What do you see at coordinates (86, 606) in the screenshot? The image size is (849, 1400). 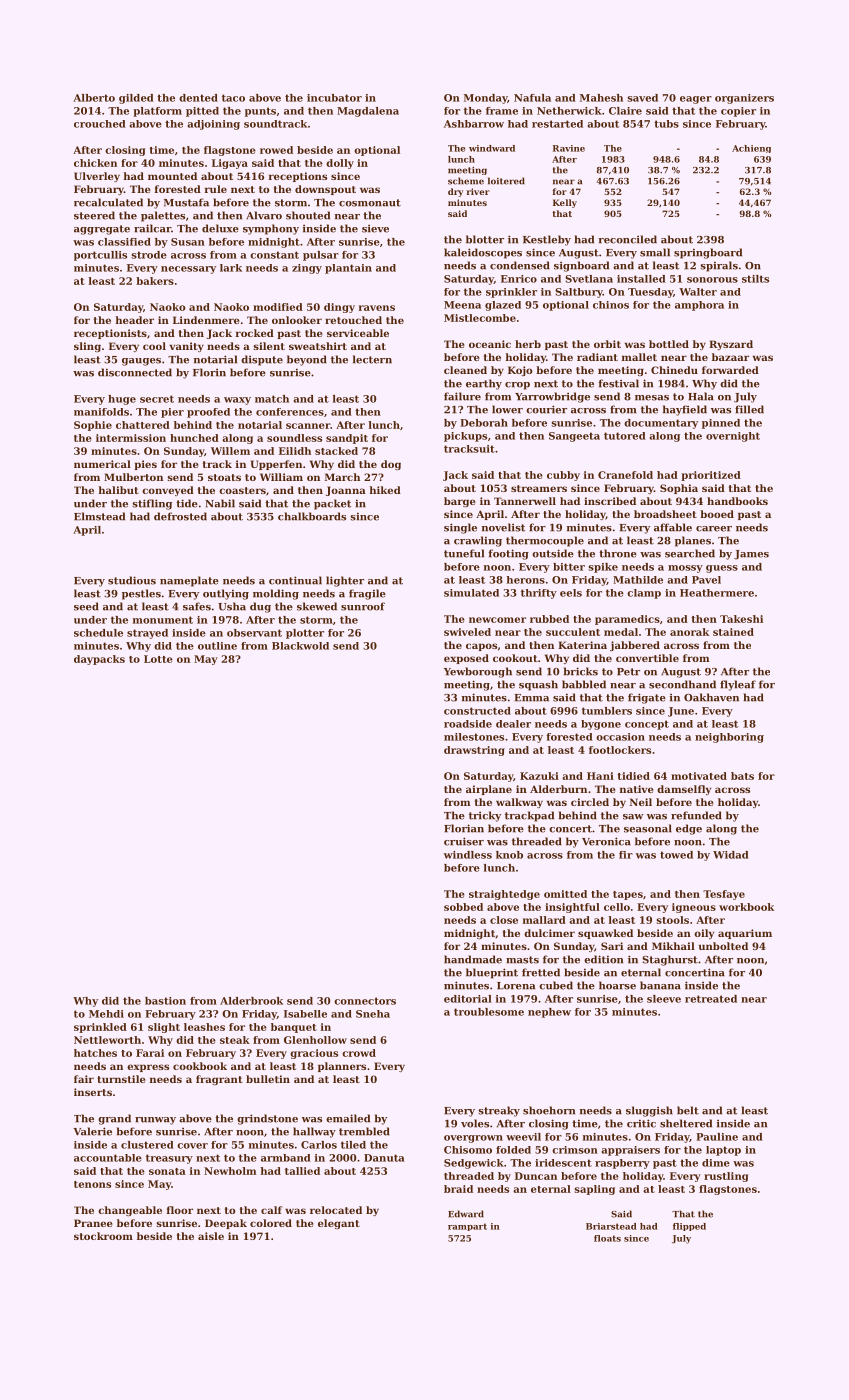 I see `seed` at bounding box center [86, 606].
